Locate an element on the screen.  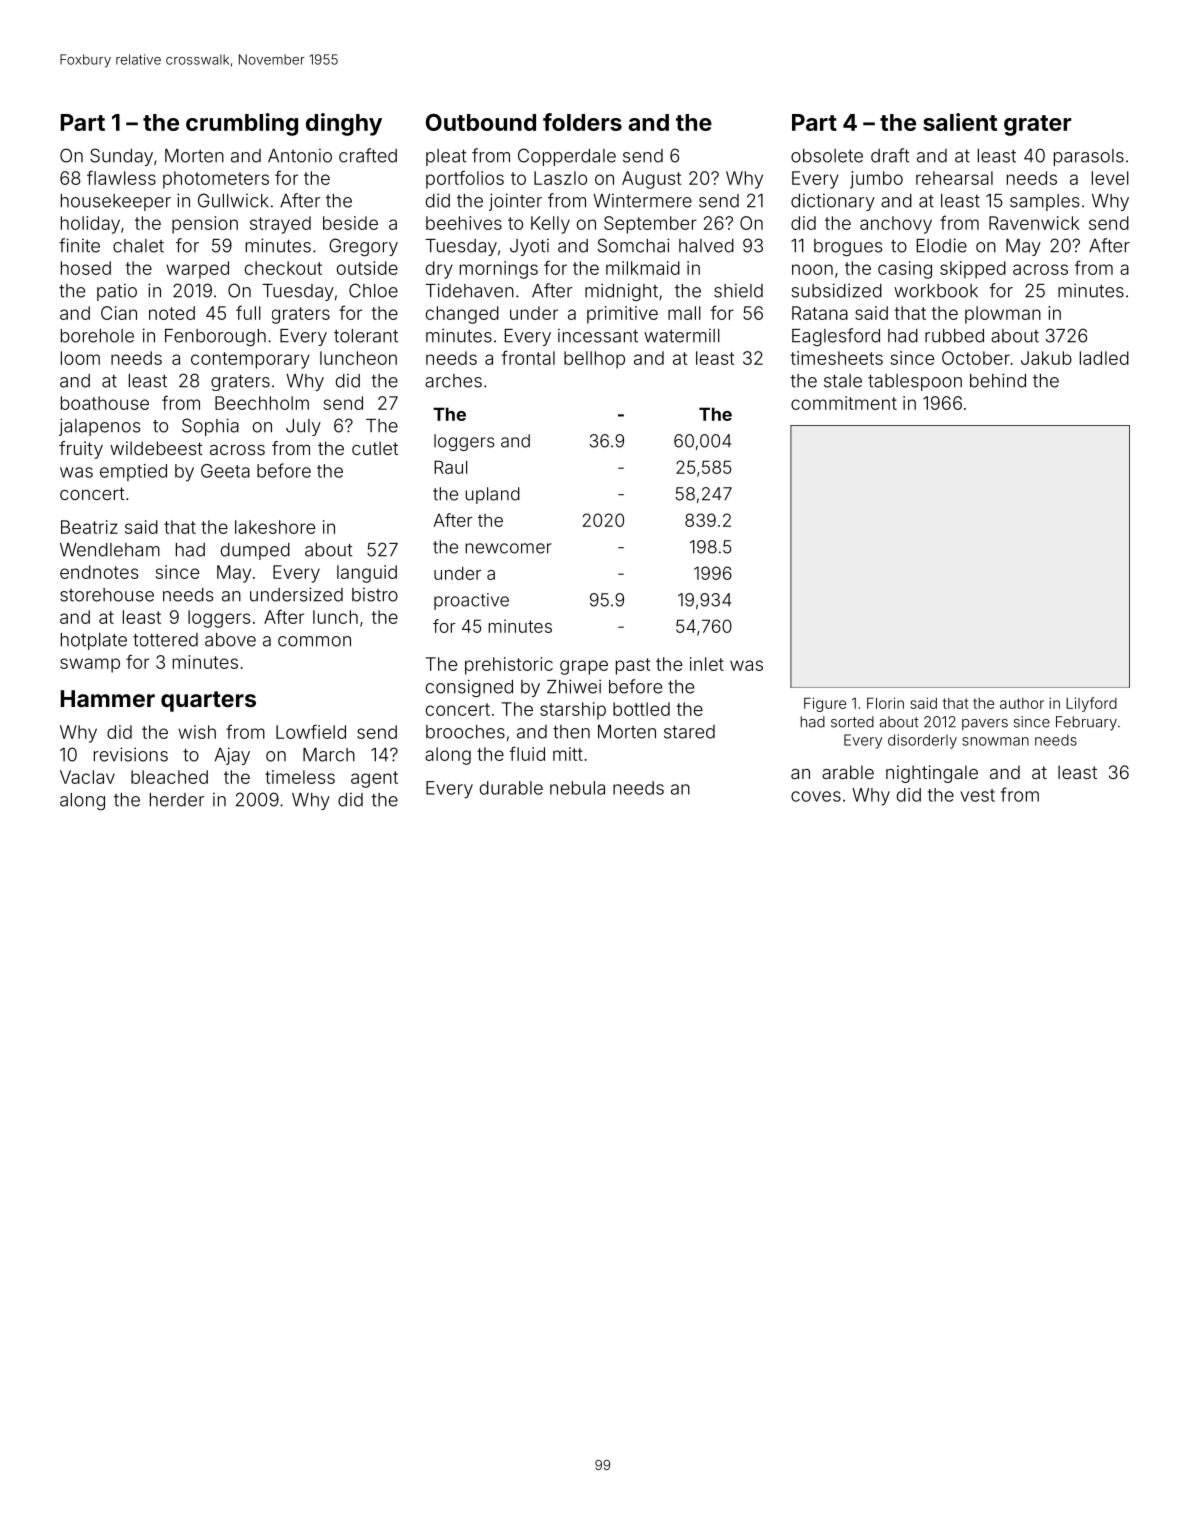
crumbling is located at coordinates (242, 124).
